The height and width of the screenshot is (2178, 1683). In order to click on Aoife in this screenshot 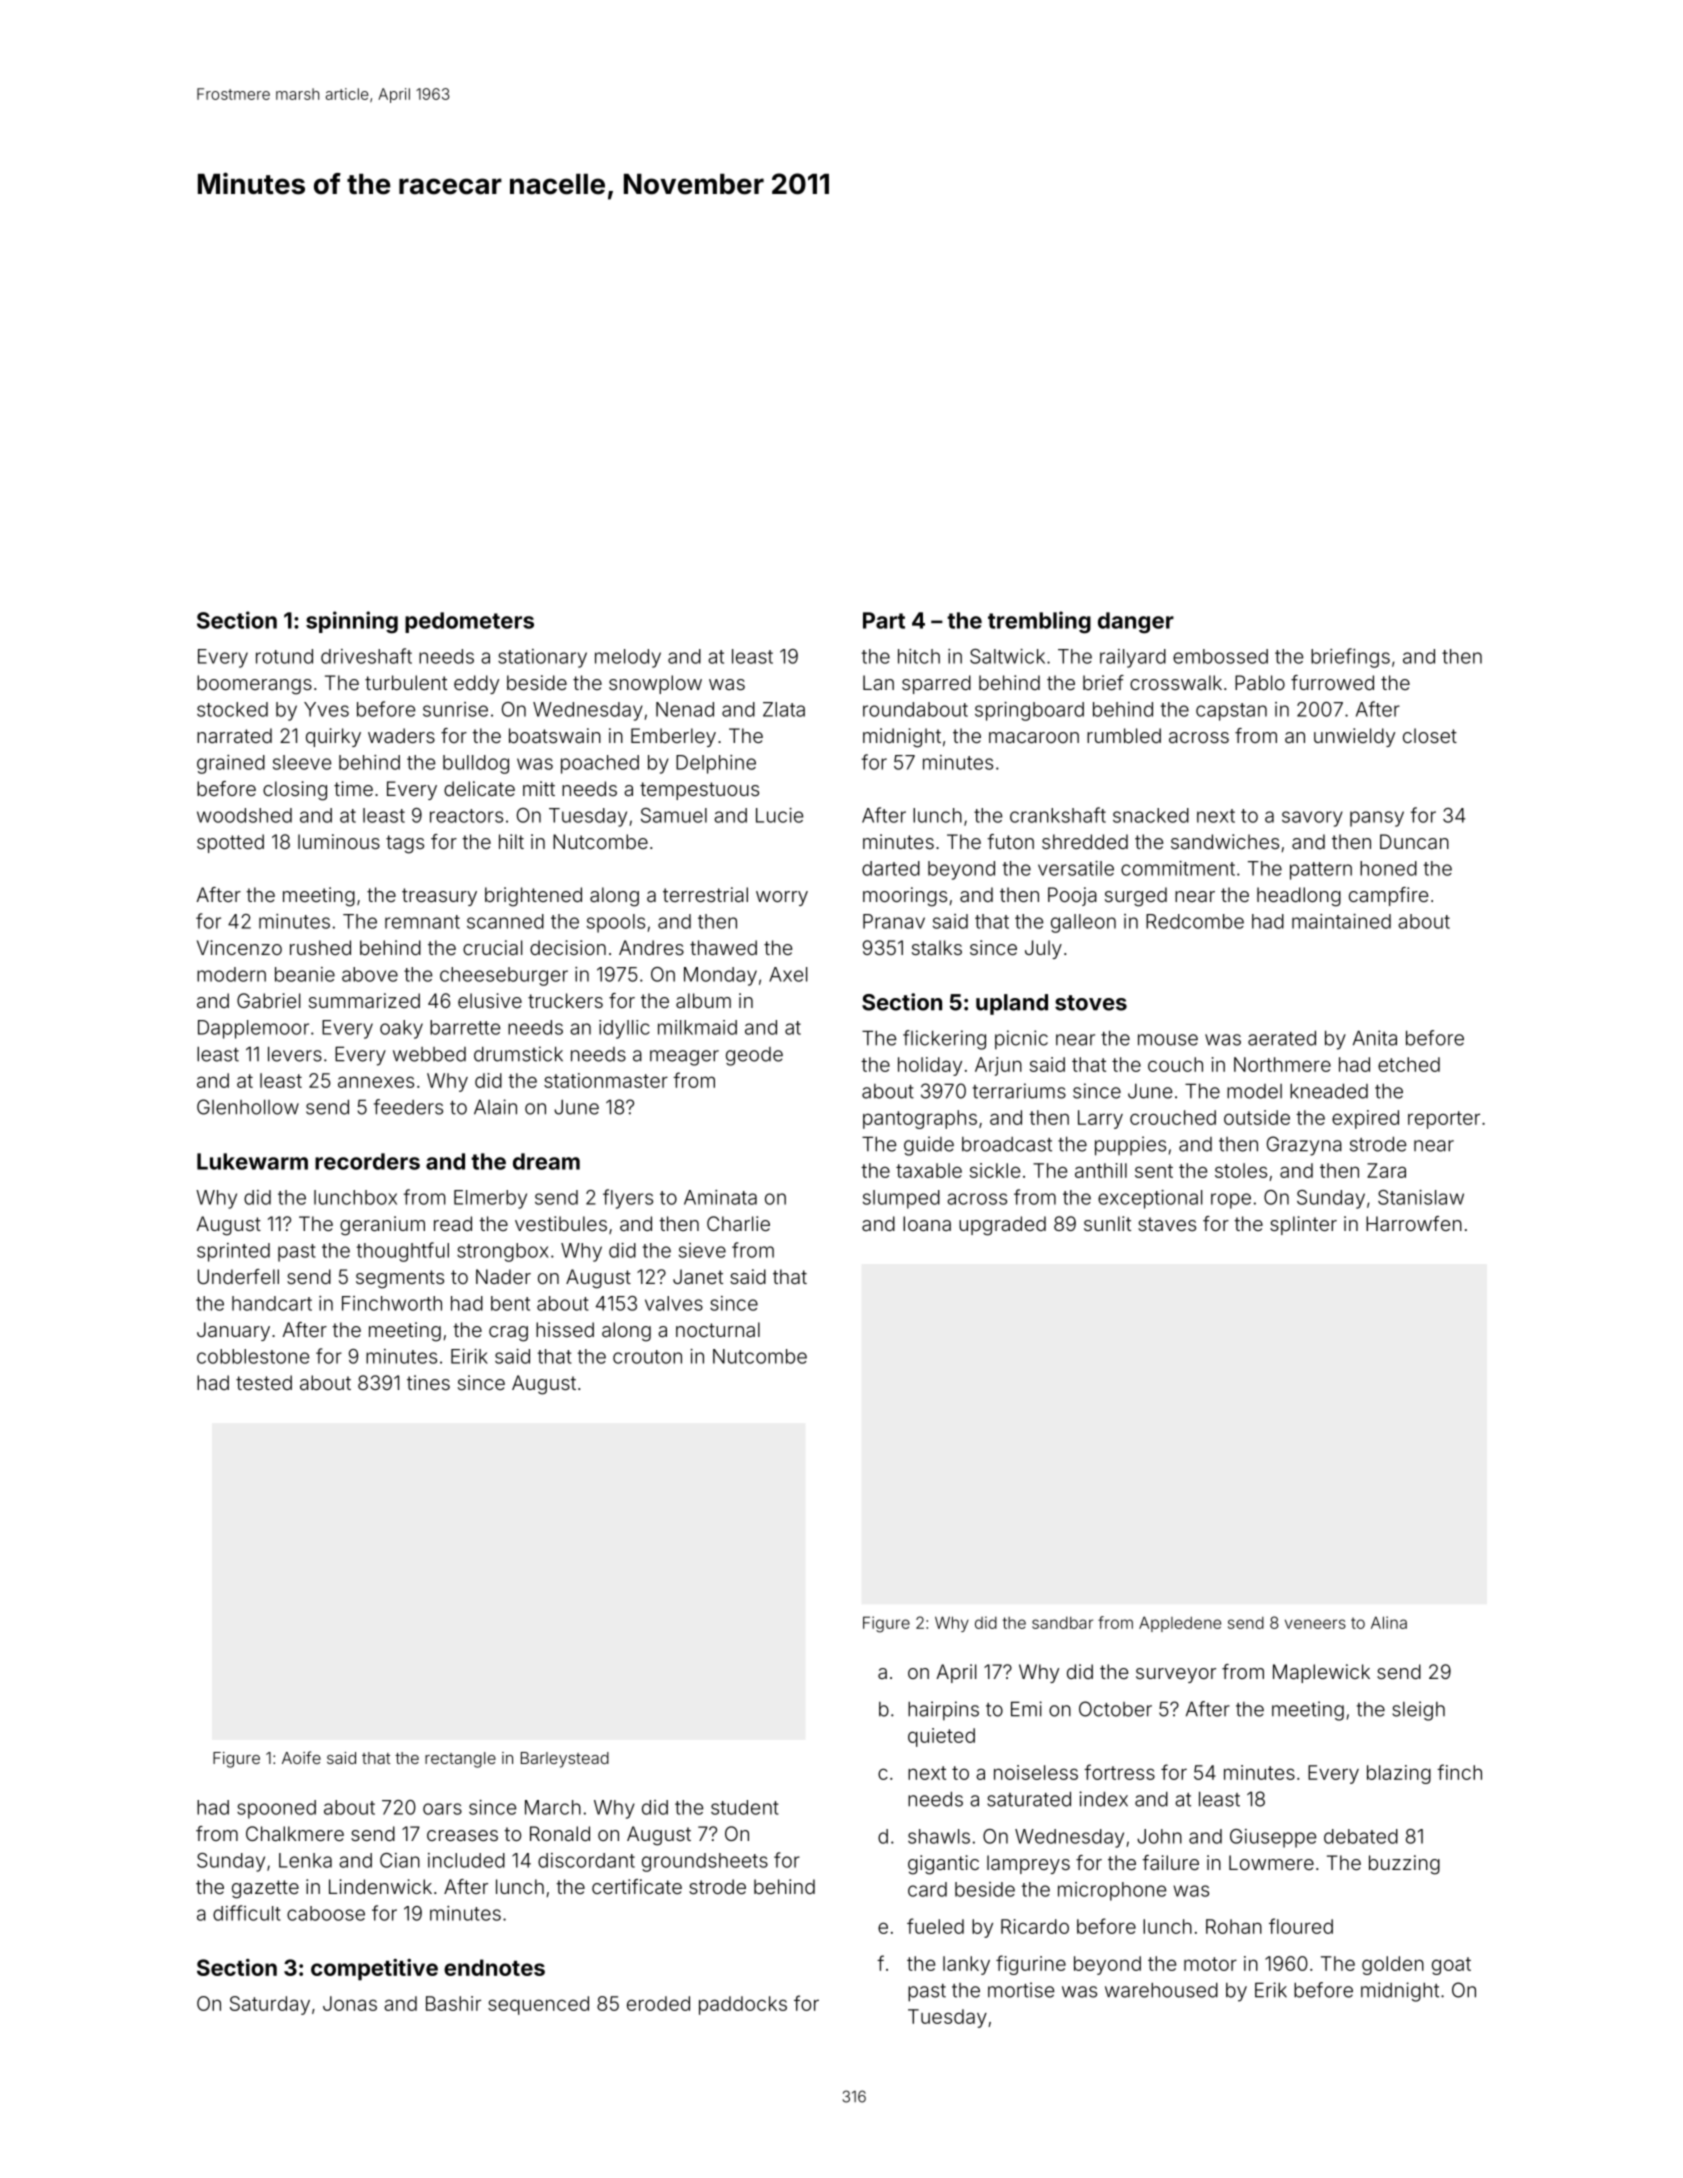, I will do `click(301, 1757)`.
